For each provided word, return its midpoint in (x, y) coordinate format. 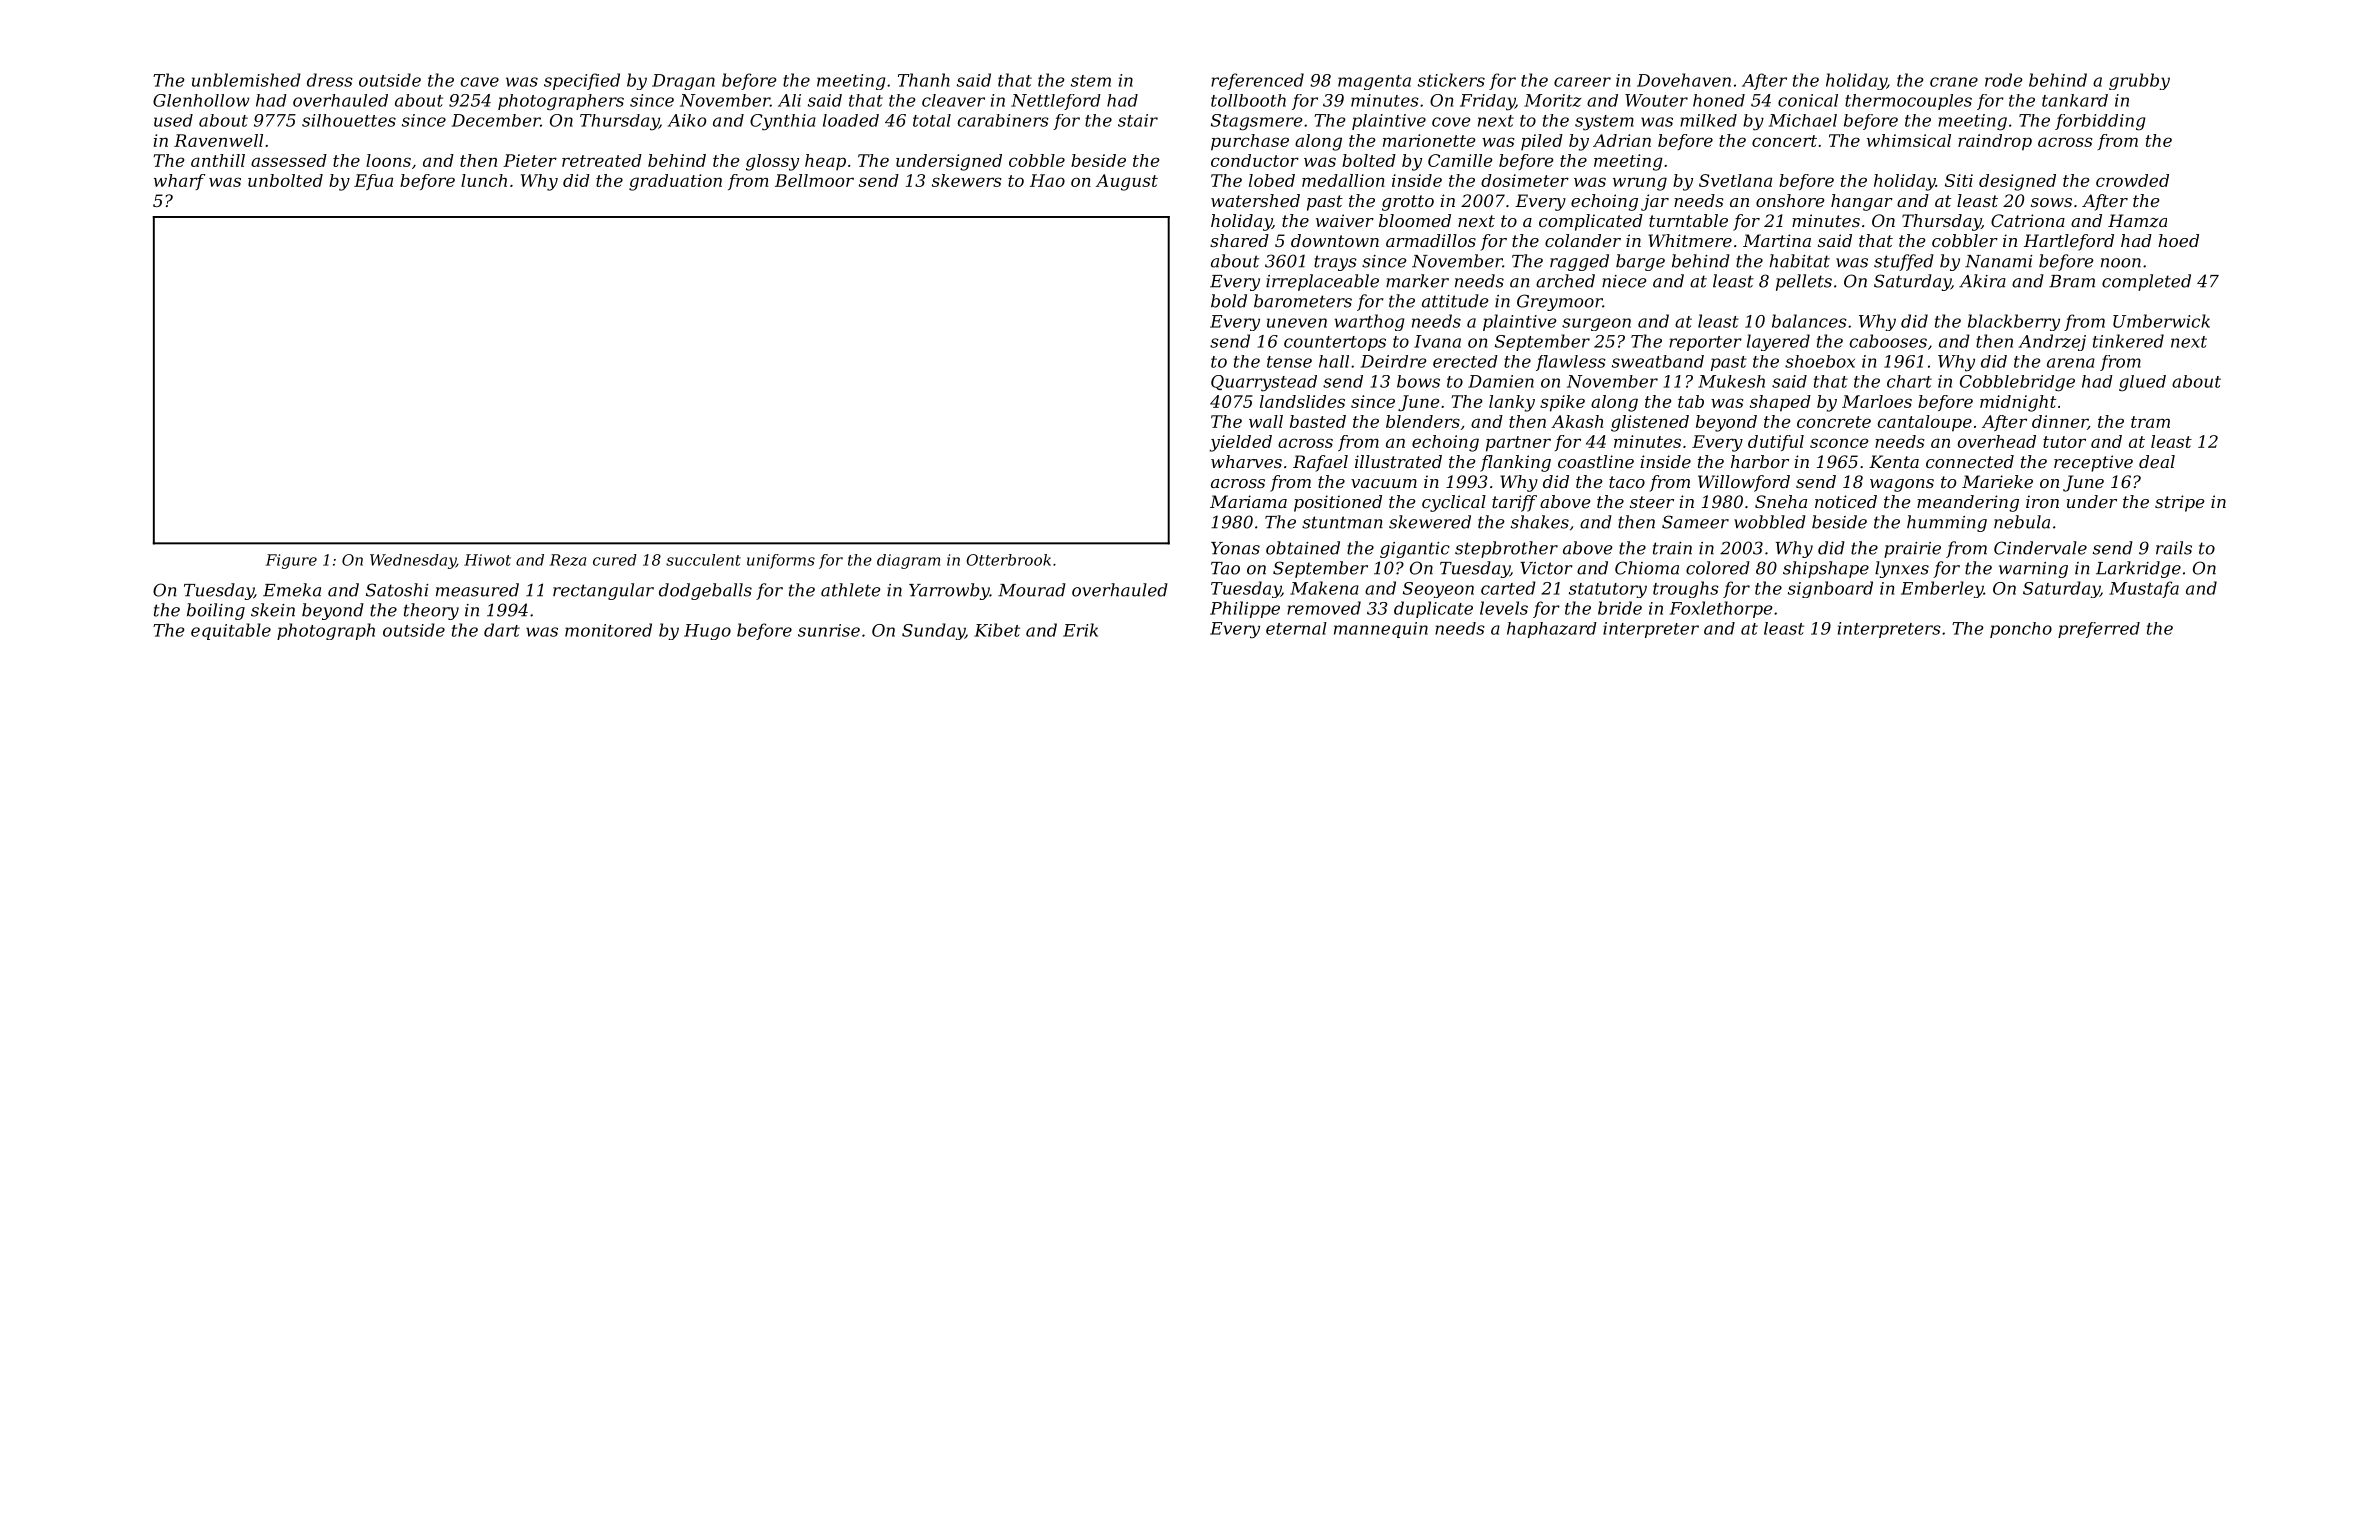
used (173, 120)
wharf (179, 182)
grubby (2139, 81)
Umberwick (2161, 321)
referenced (1257, 81)
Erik (1080, 630)
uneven (1297, 323)
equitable (231, 631)
